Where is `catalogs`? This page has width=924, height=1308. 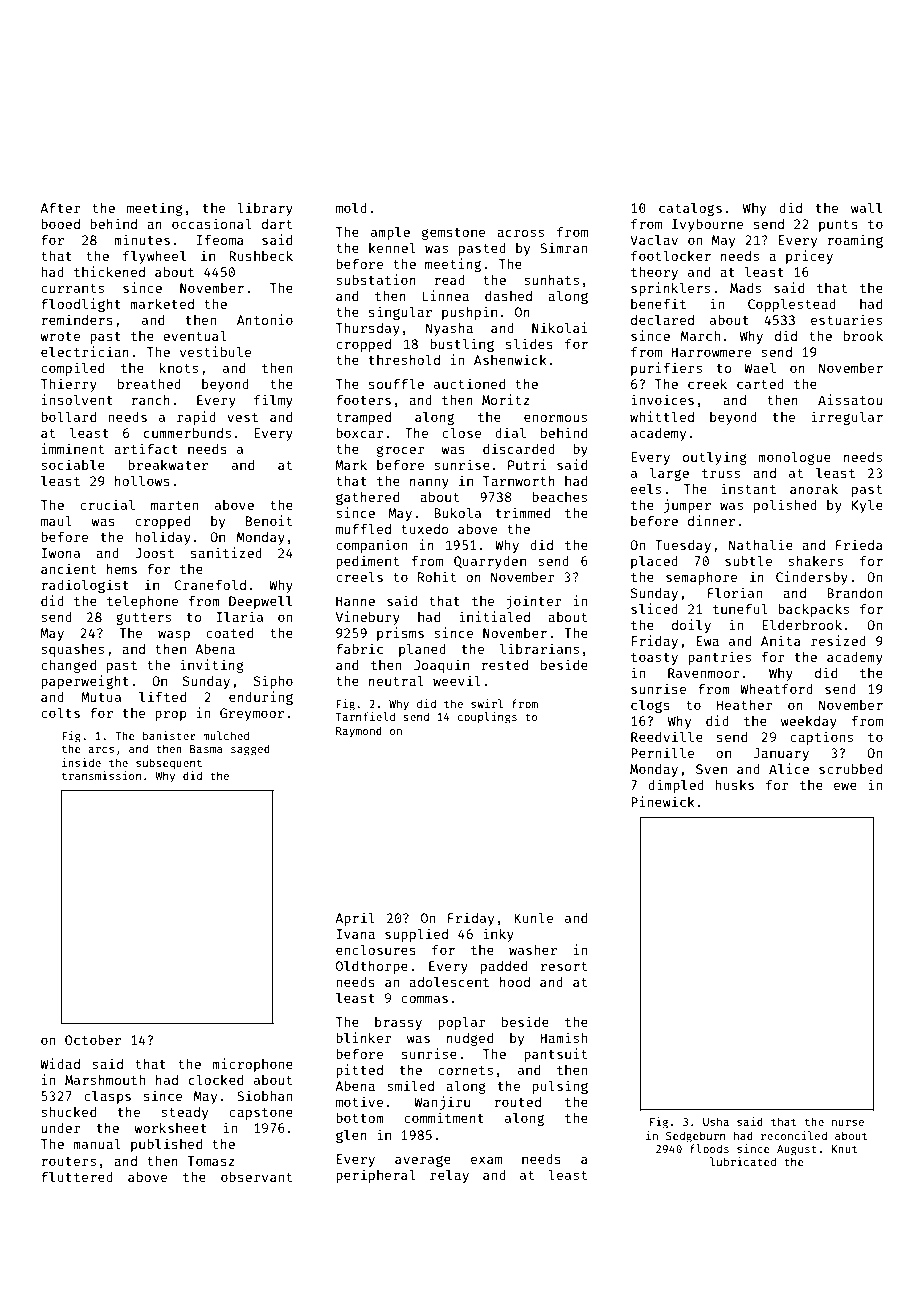 catalogs is located at coordinates (690, 209).
